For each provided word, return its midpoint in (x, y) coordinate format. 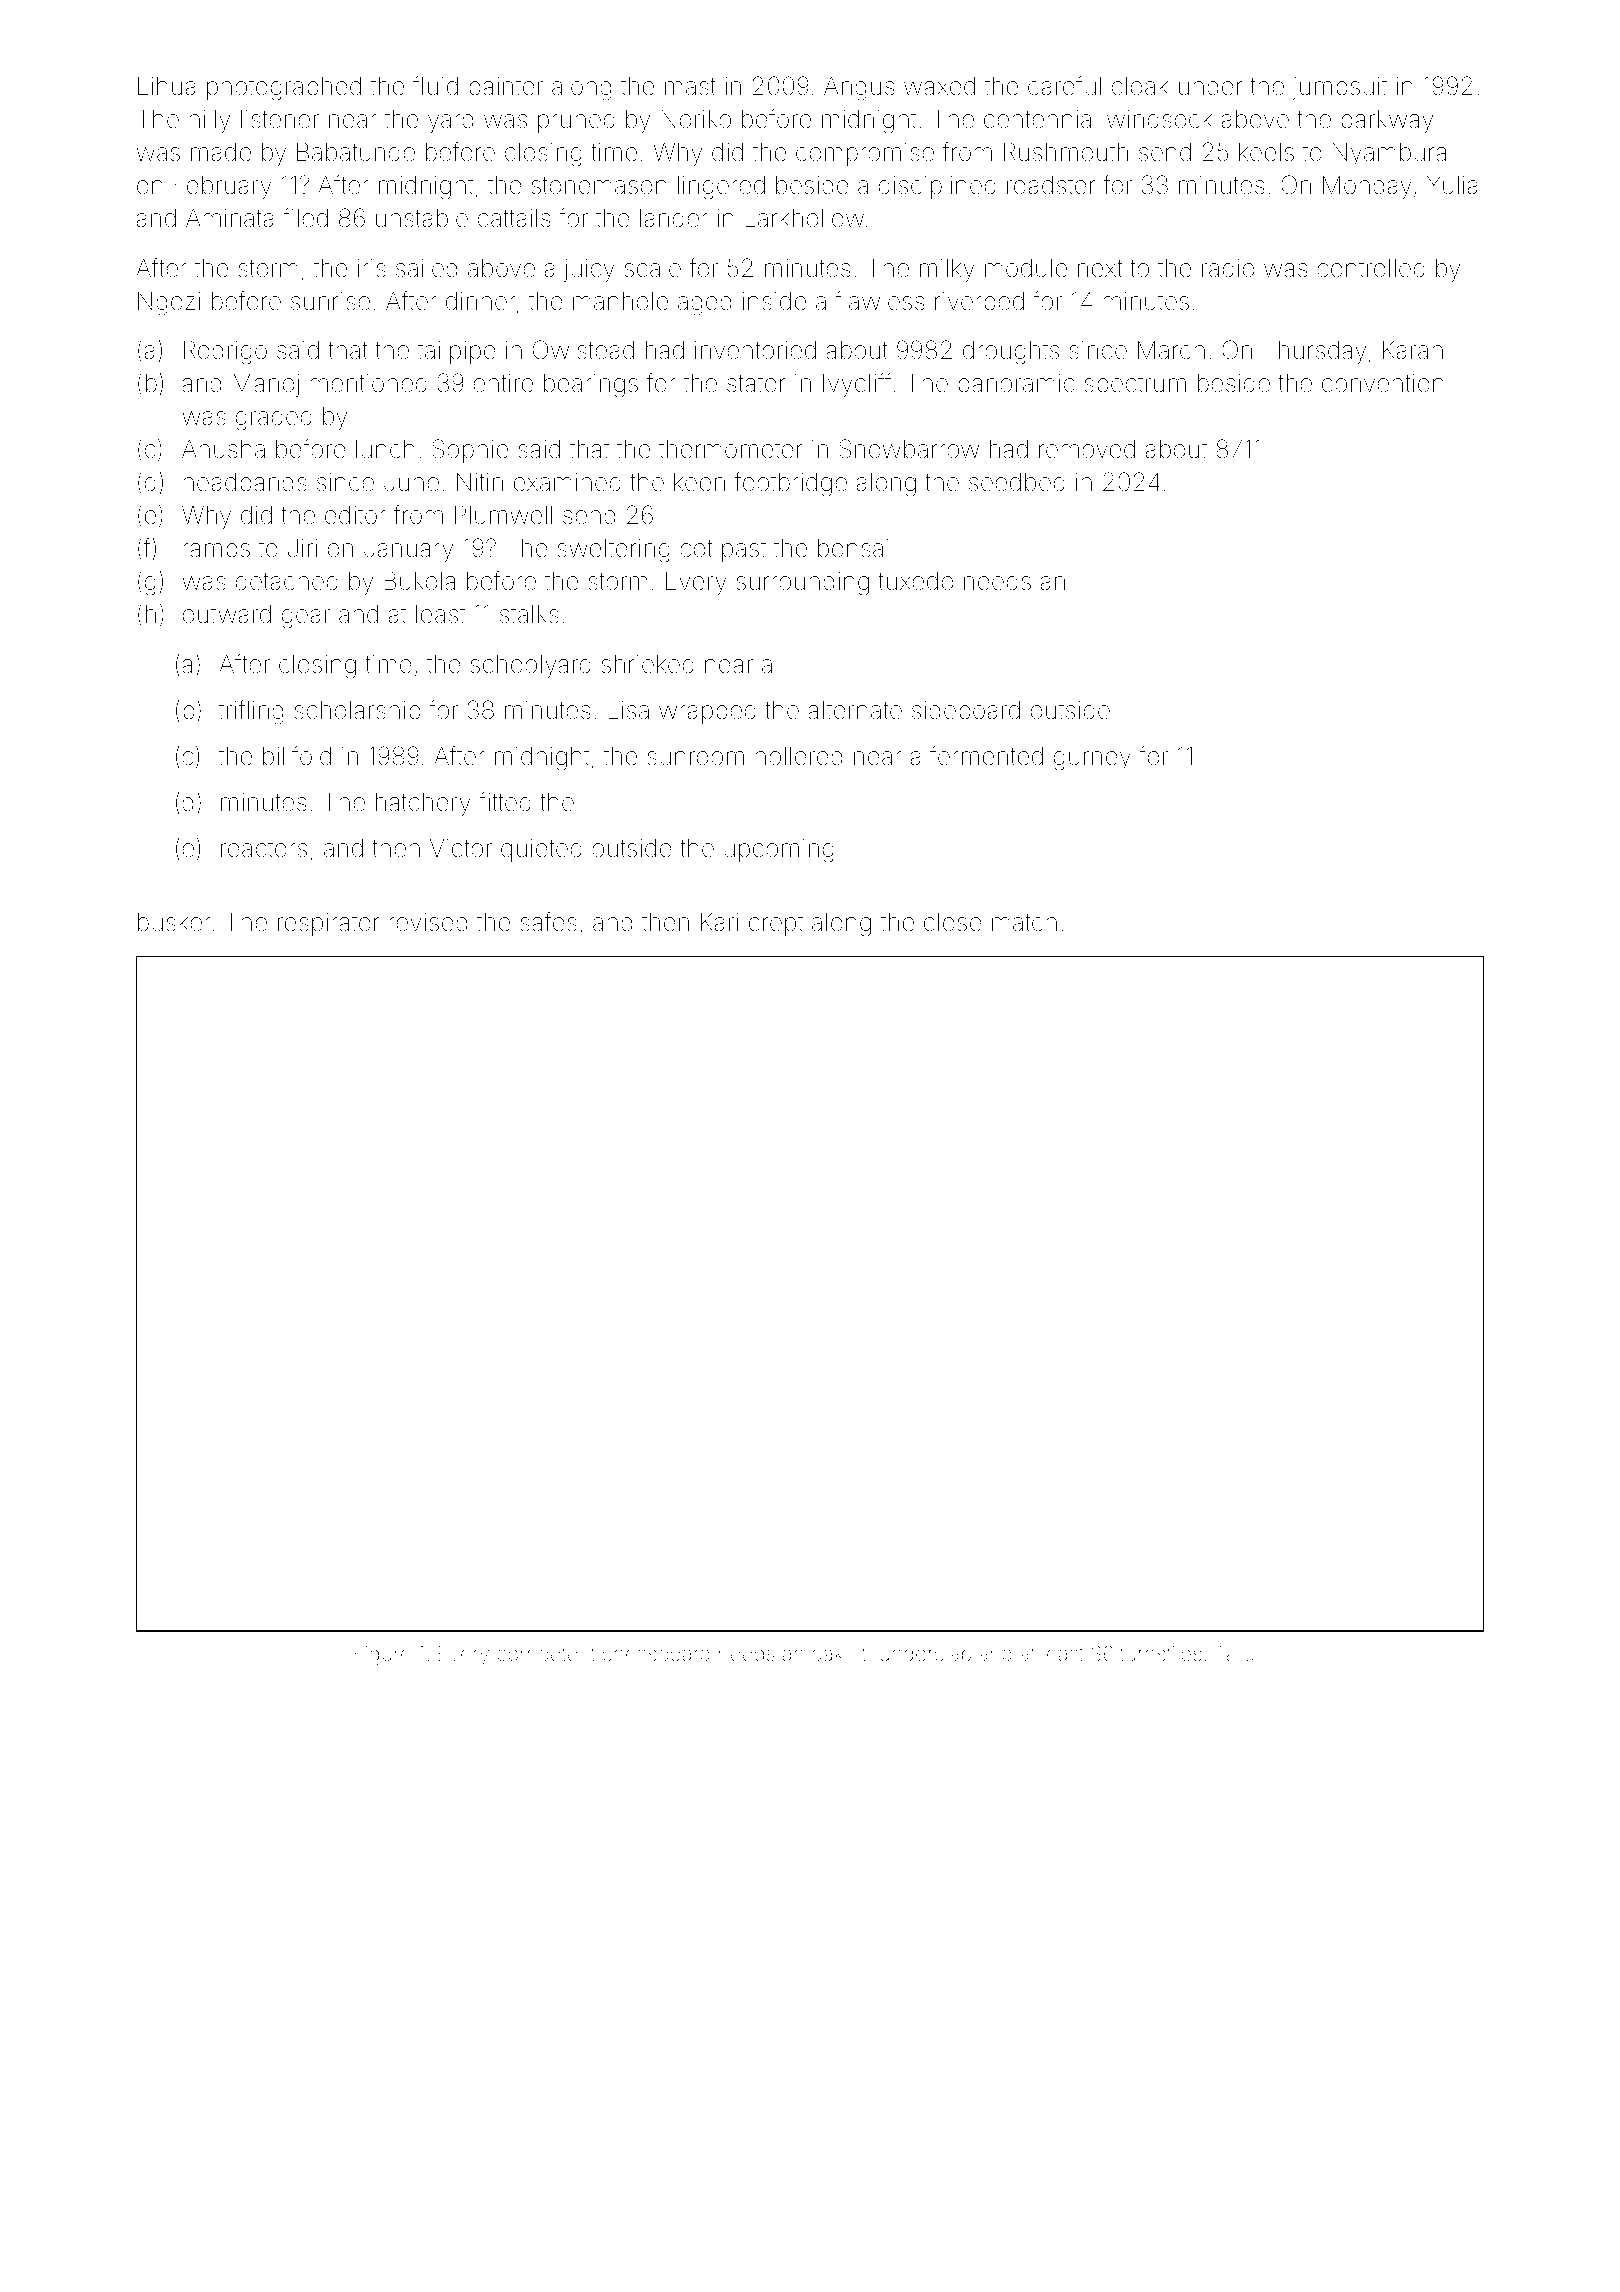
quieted (541, 850)
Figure (382, 1656)
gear (306, 619)
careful (1064, 86)
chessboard (656, 1653)
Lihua (167, 86)
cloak (1140, 86)
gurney (1092, 761)
